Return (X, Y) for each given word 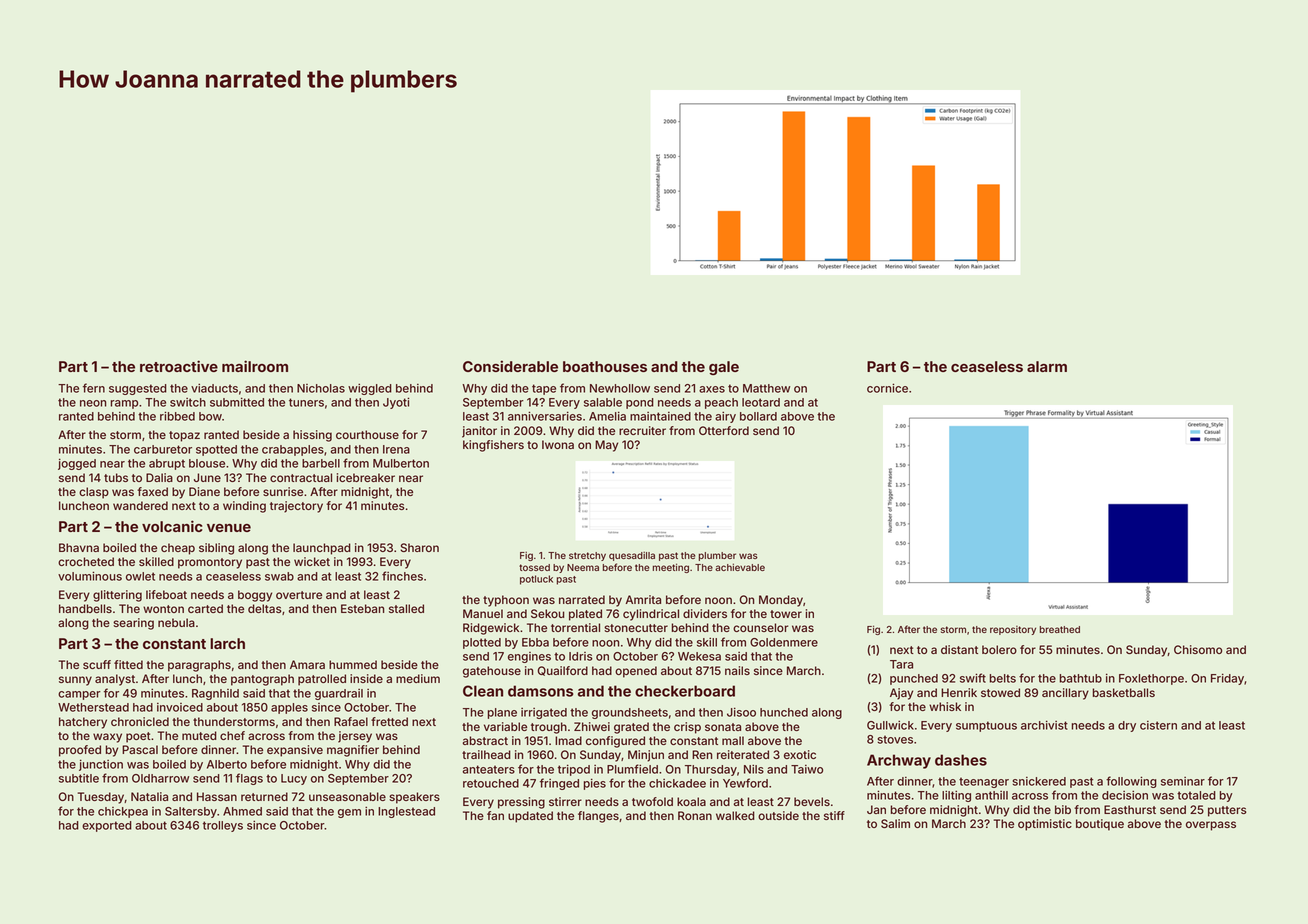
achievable (740, 567)
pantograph (262, 680)
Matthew (766, 388)
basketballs (1124, 692)
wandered (140, 505)
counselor (760, 627)
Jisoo (741, 712)
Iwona (558, 444)
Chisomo (1198, 649)
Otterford (724, 430)
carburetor (163, 449)
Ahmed (242, 811)
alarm (1047, 366)
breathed (1060, 629)
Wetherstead (93, 707)
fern (94, 388)
